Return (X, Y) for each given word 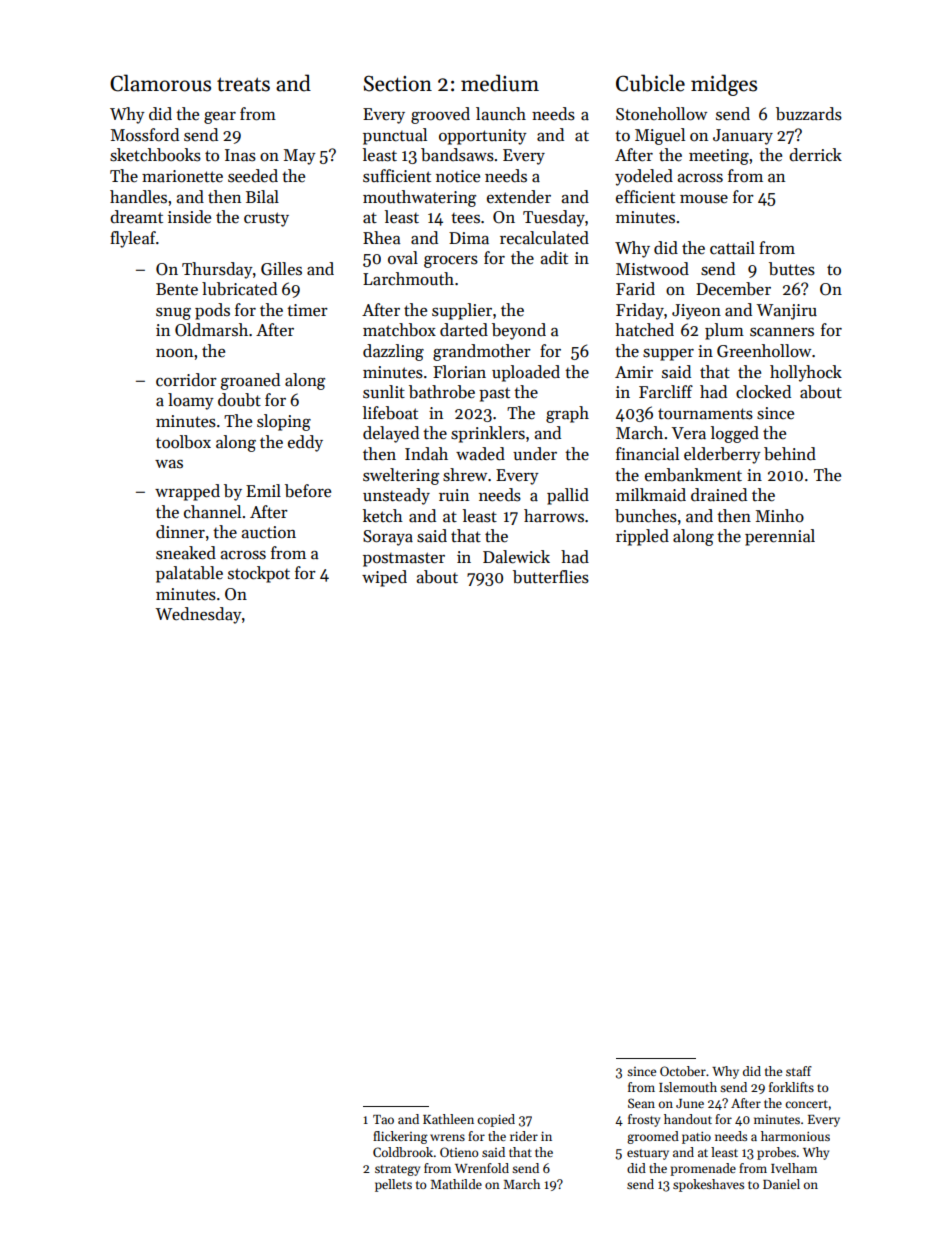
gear (220, 118)
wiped (384, 578)
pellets (393, 1185)
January (743, 137)
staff (799, 1071)
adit (554, 258)
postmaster (404, 559)
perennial (780, 537)
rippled (642, 537)
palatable (189, 574)
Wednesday (198, 615)
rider (524, 1136)
